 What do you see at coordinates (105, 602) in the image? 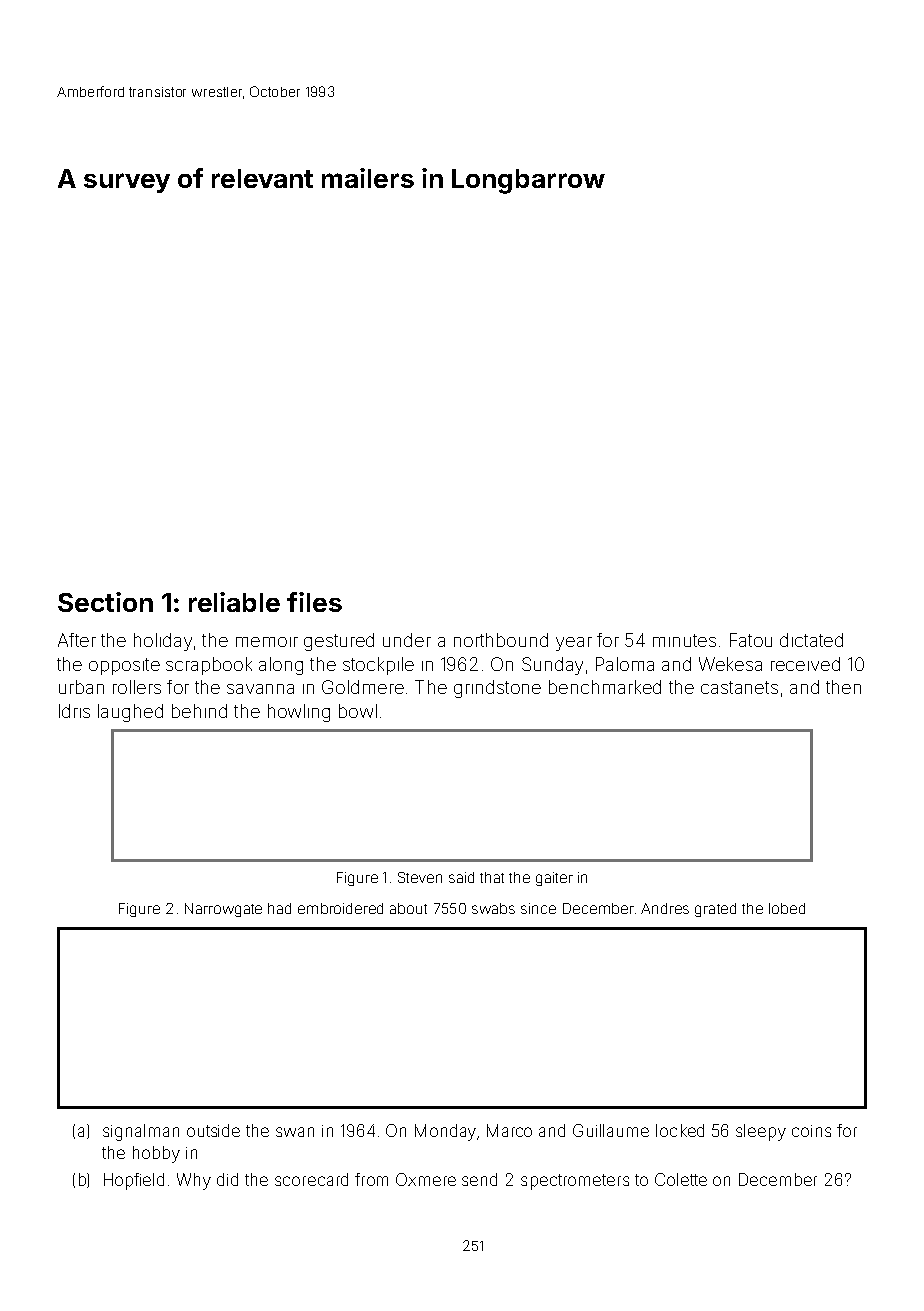
I see `Section` at bounding box center [105, 602].
